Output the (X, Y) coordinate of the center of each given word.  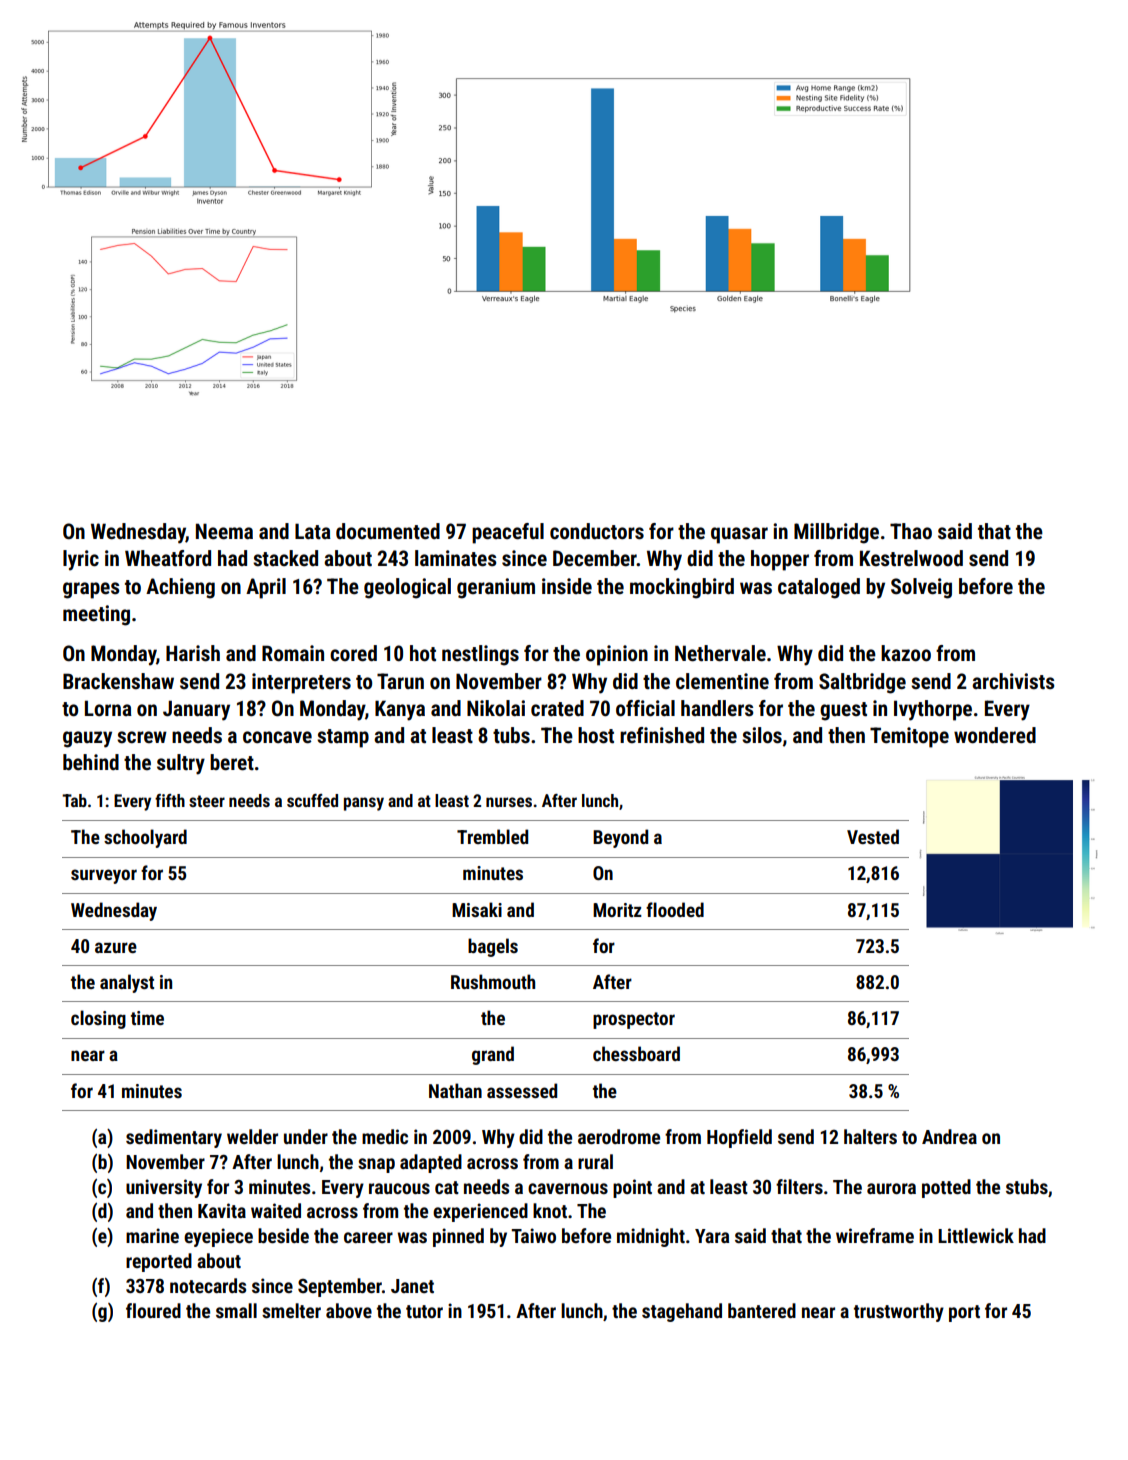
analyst (127, 983)
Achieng (180, 588)
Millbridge (836, 533)
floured (153, 1310)
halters (870, 1136)
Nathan (455, 1090)
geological (407, 588)
